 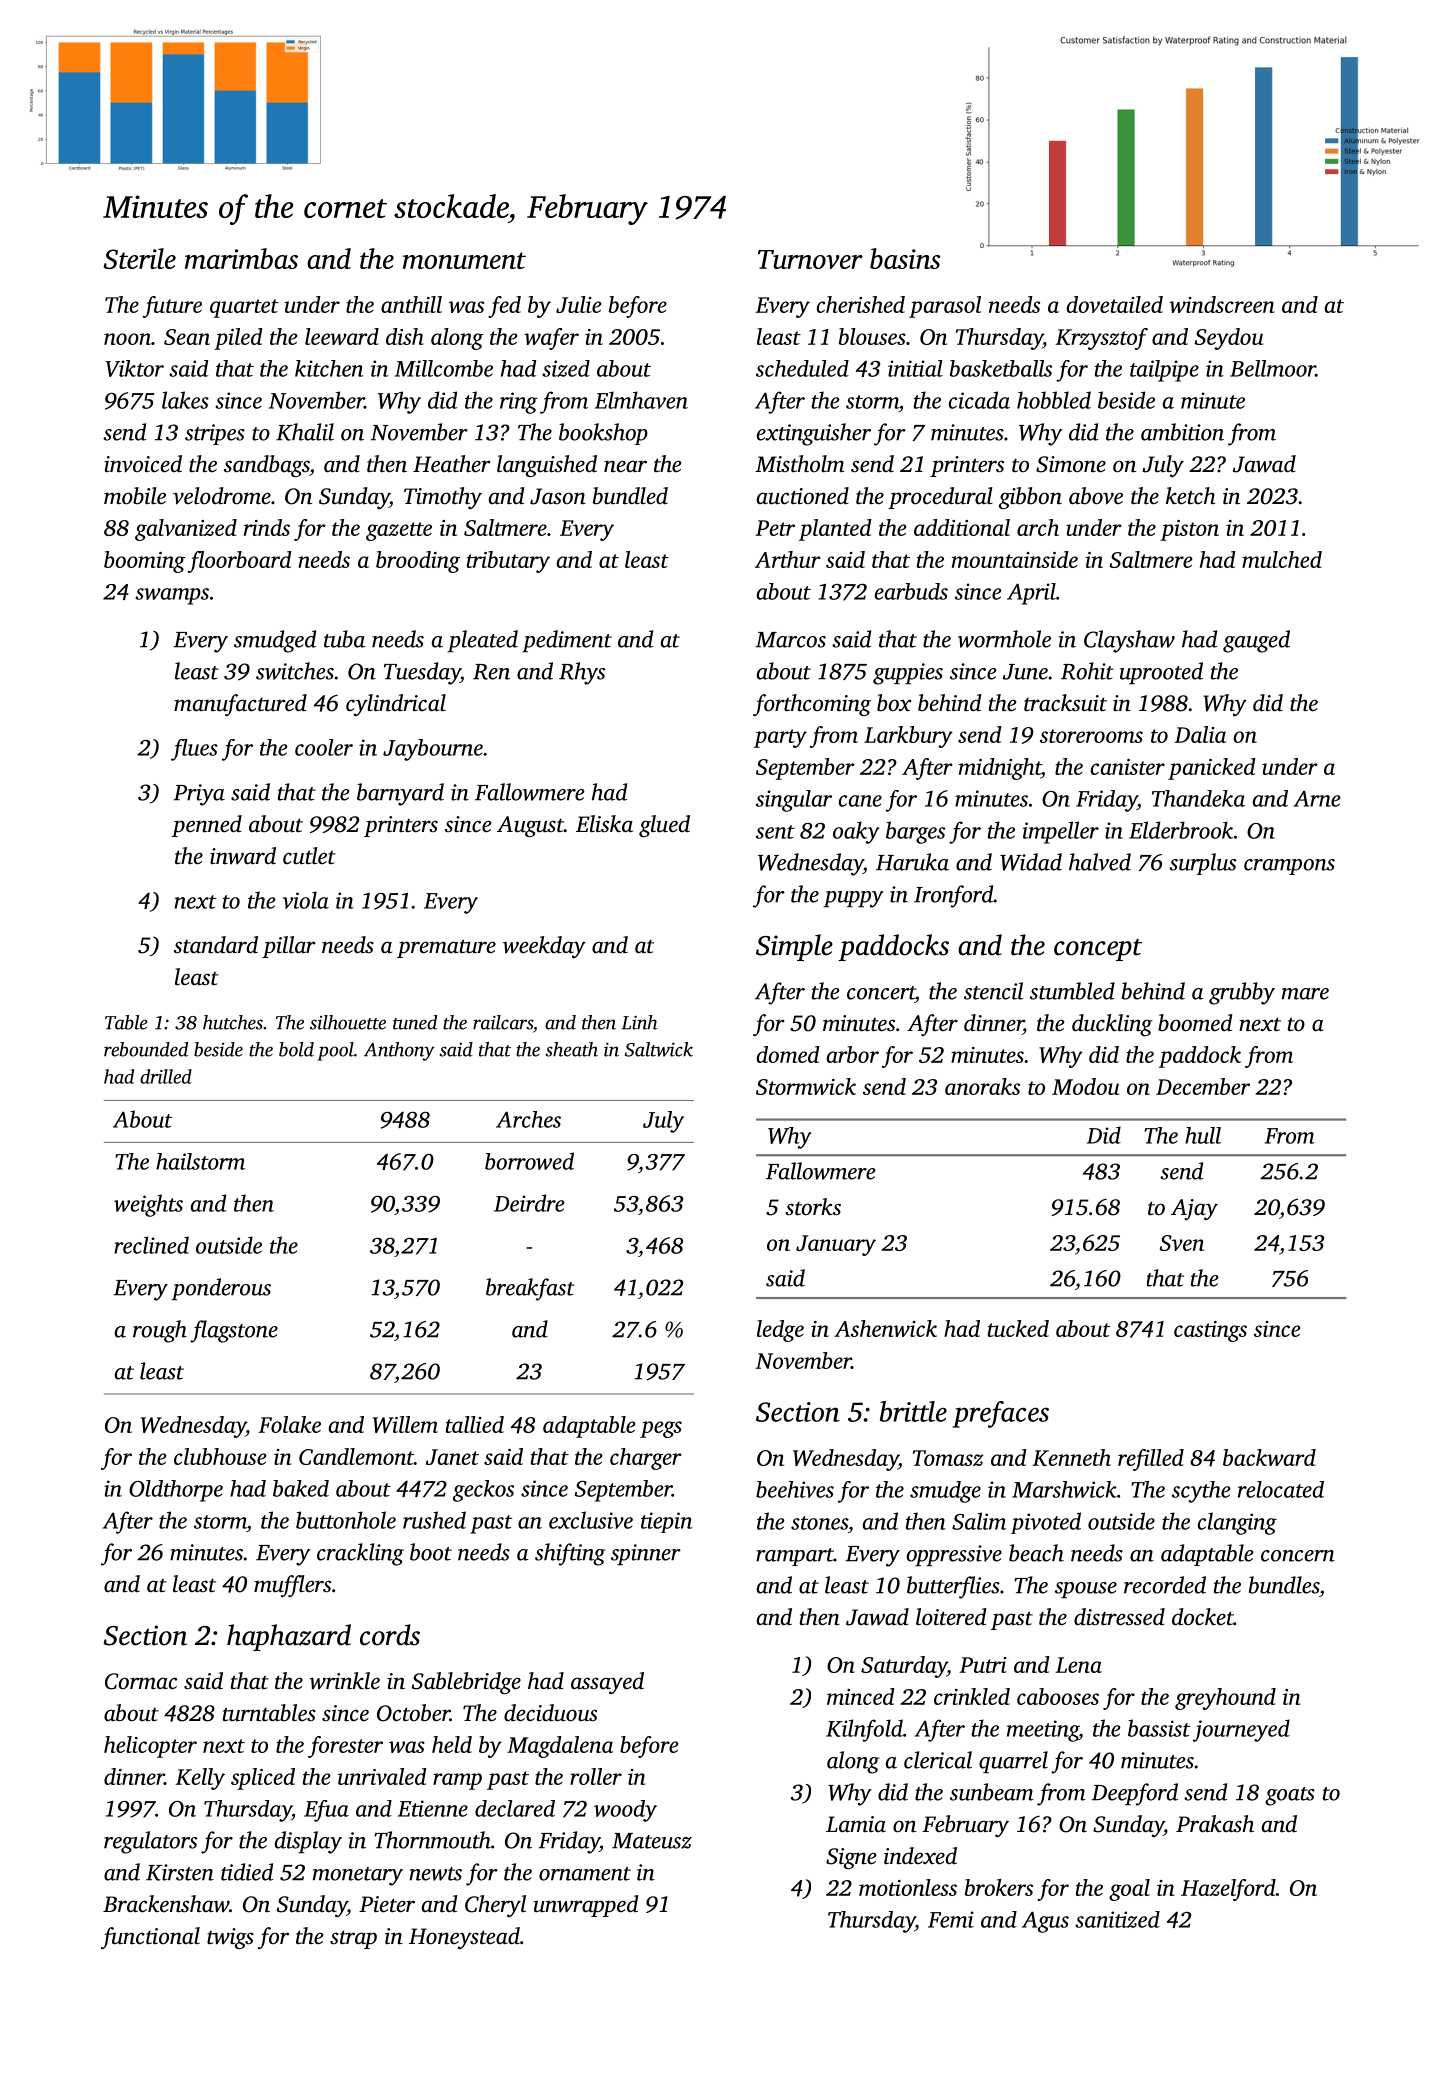 What do you see at coordinates (431, 1552) in the screenshot?
I see `boot` at bounding box center [431, 1552].
